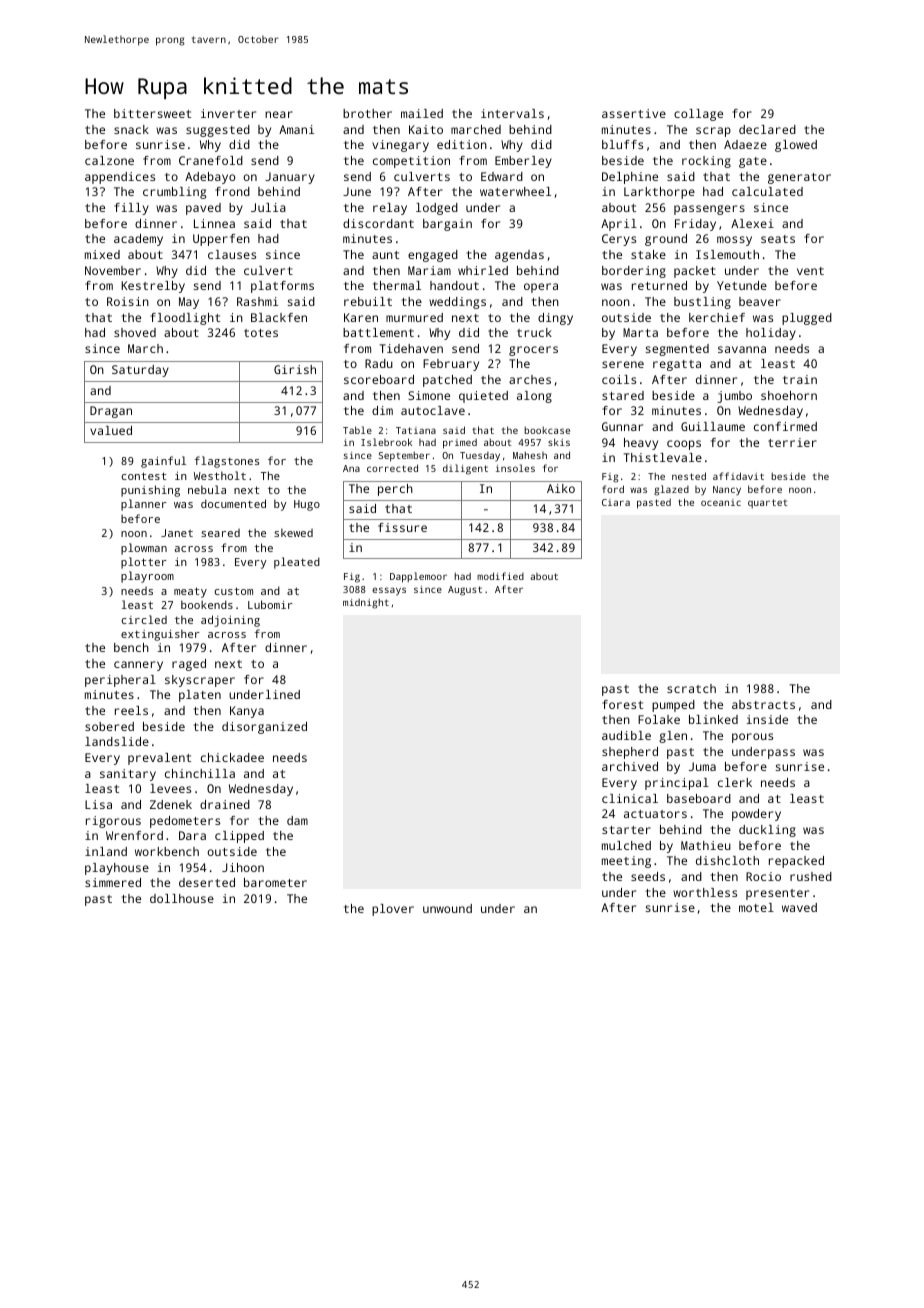 This screenshot has width=924, height=1308. What do you see at coordinates (275, 882) in the screenshot?
I see `barometer` at bounding box center [275, 882].
